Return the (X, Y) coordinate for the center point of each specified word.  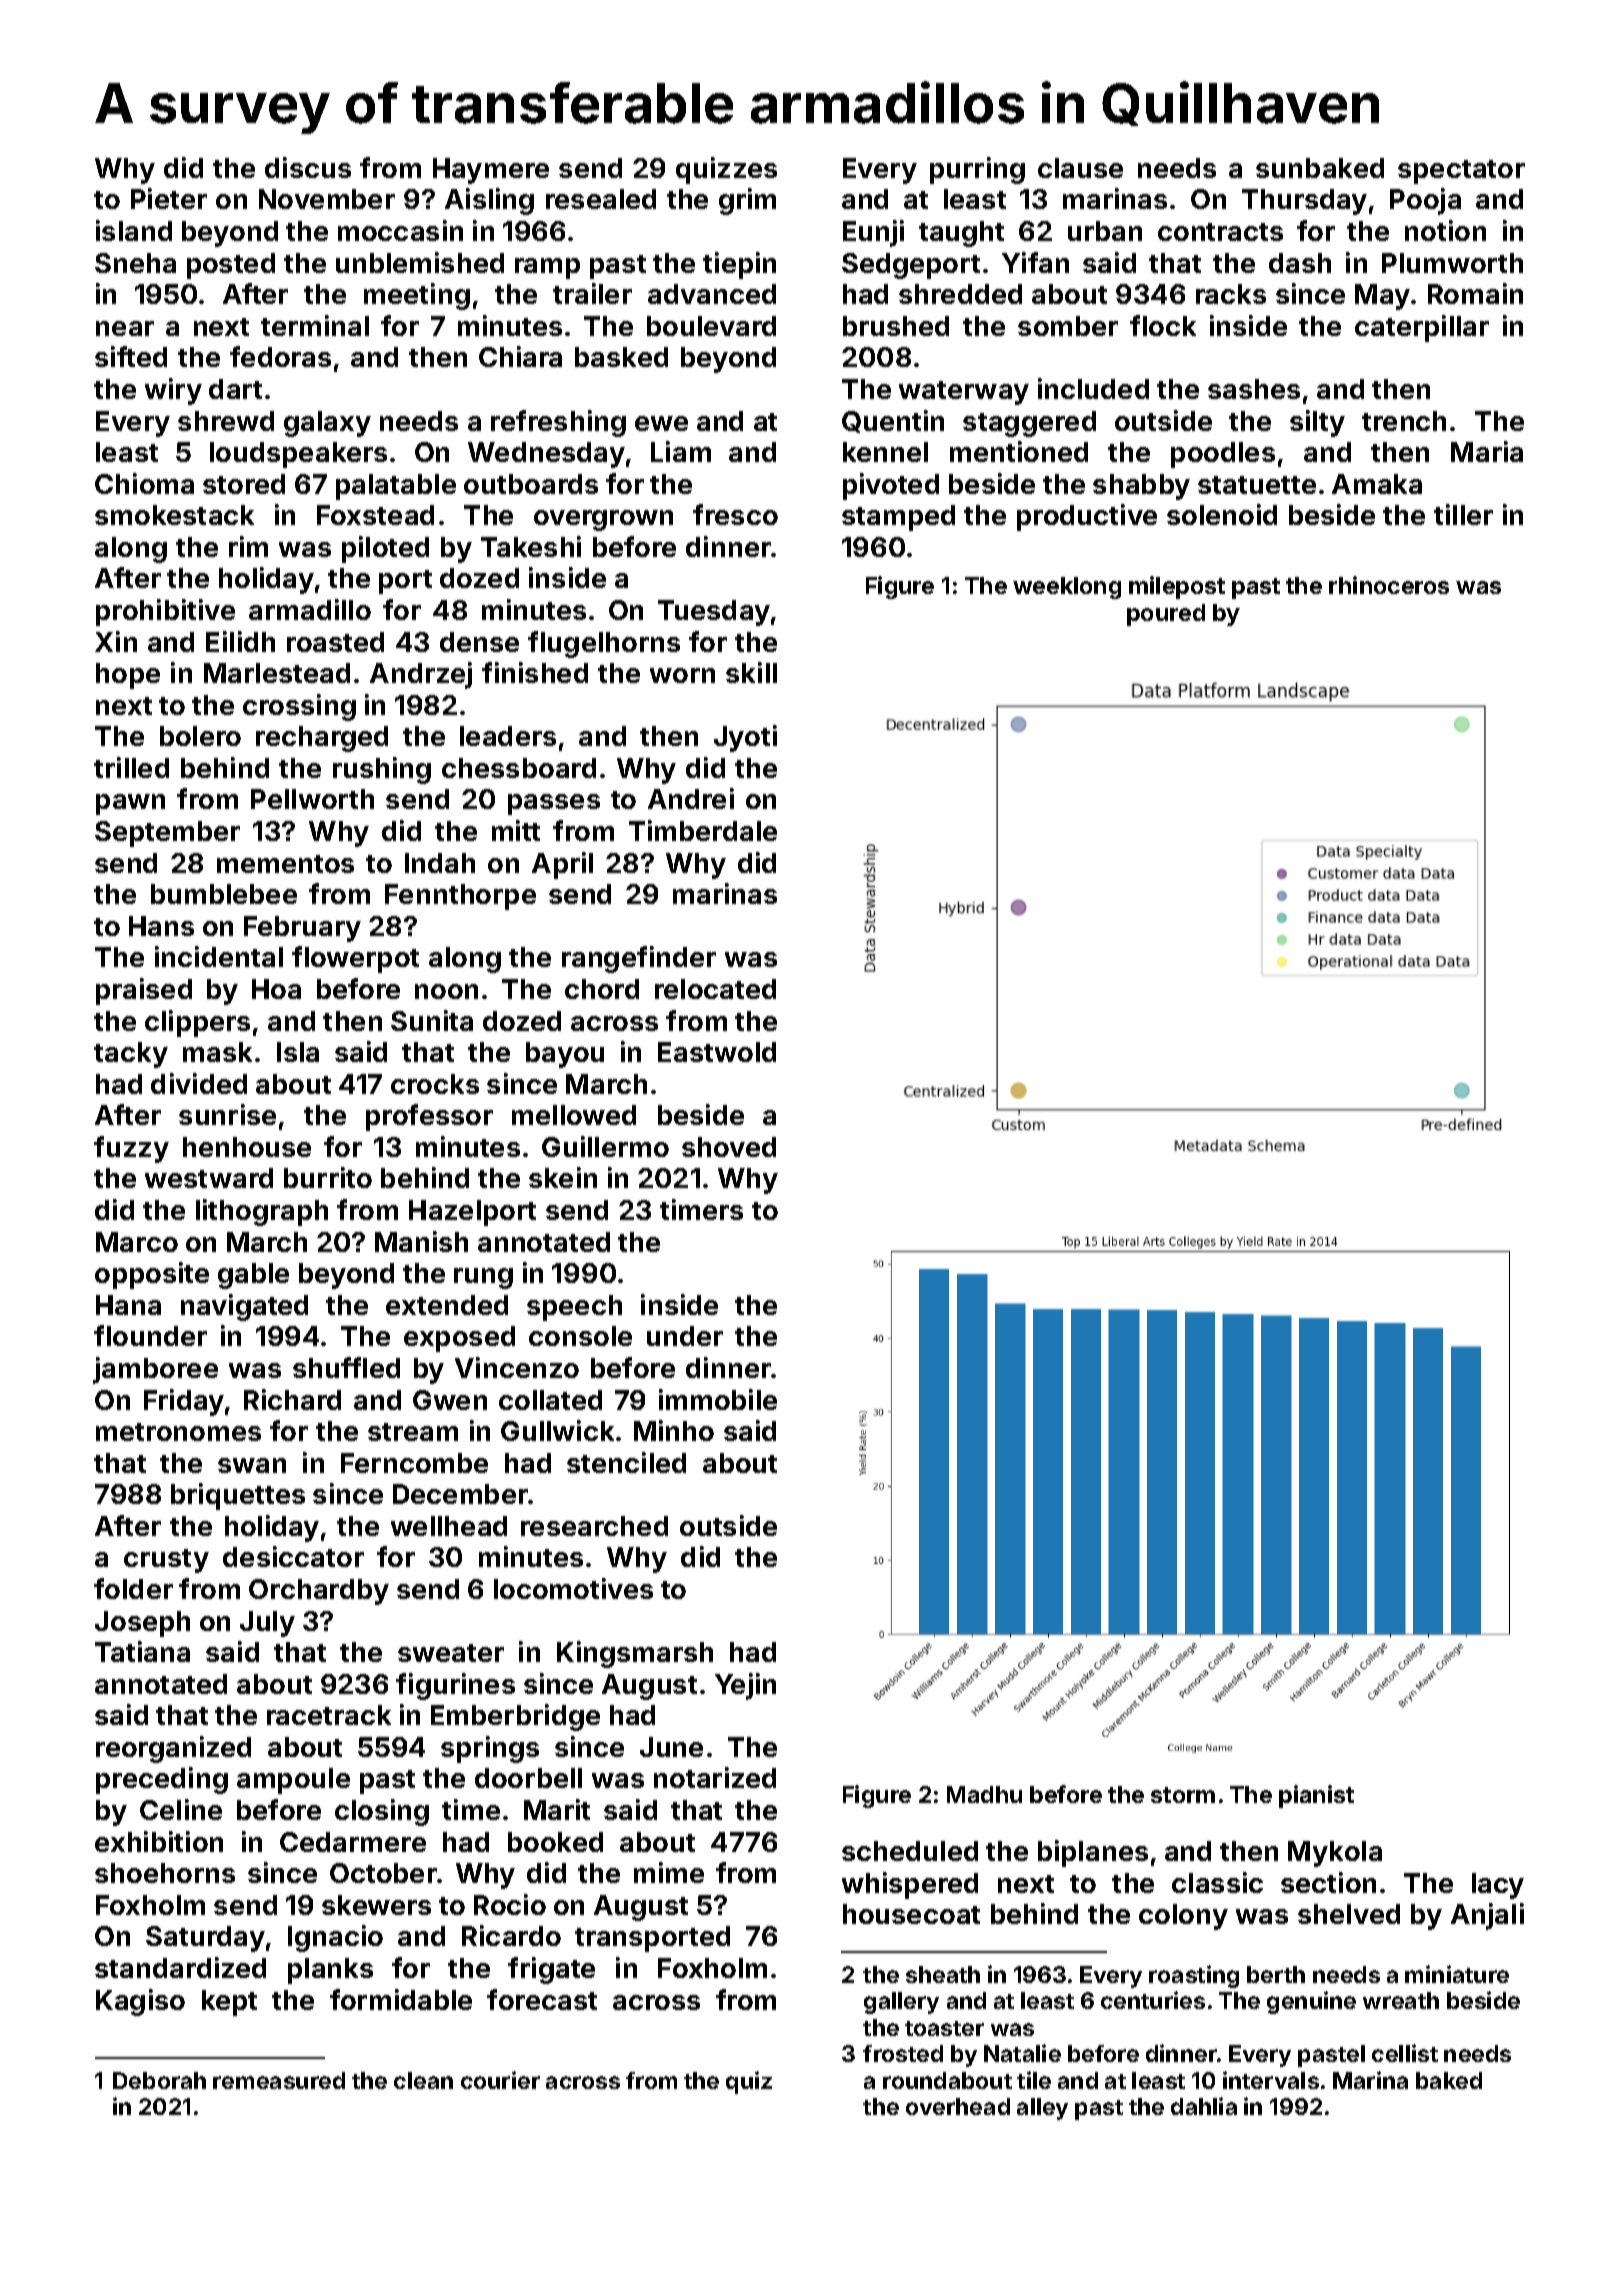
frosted (903, 2053)
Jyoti (745, 738)
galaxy (327, 424)
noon (446, 991)
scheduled (910, 1851)
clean (423, 2080)
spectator (1461, 172)
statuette (1257, 485)
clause (1080, 168)
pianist (1316, 1796)
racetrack (329, 1715)
